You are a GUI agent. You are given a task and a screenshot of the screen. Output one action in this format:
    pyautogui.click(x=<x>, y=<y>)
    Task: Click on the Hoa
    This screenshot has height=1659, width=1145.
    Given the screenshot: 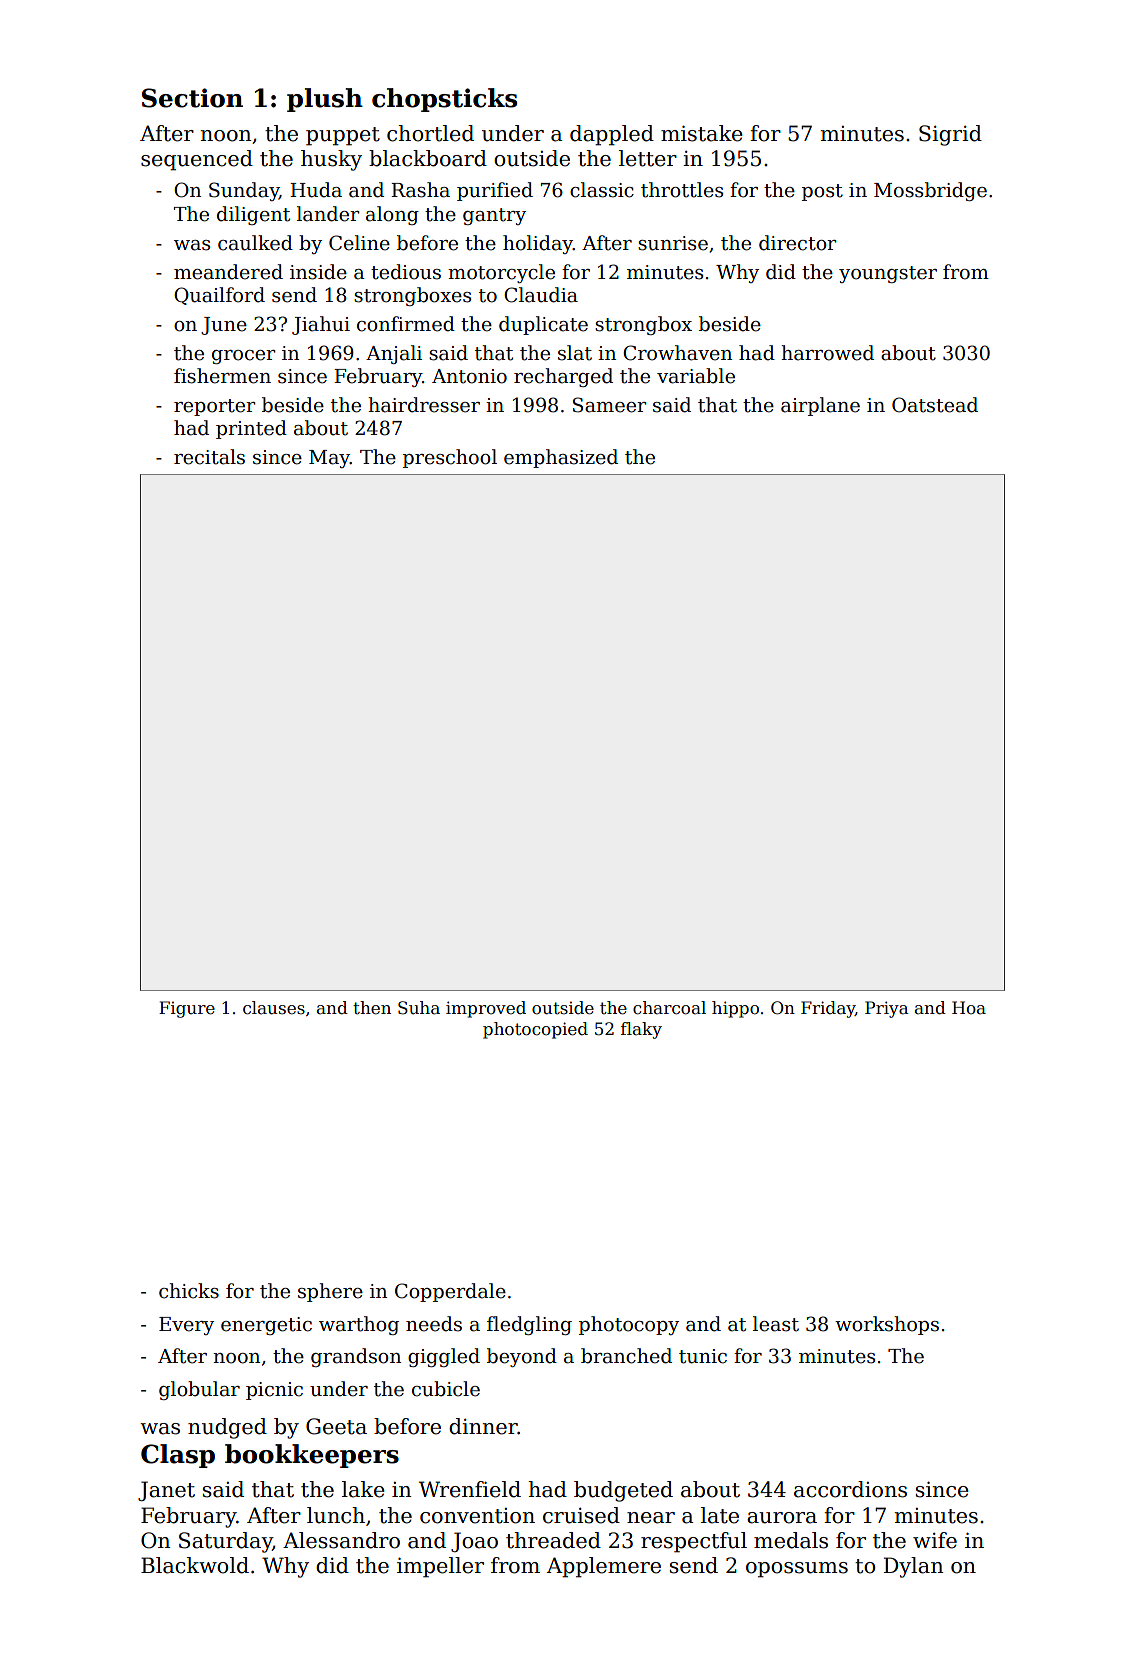 What is the action you would take?
    pyautogui.click(x=969, y=1007)
